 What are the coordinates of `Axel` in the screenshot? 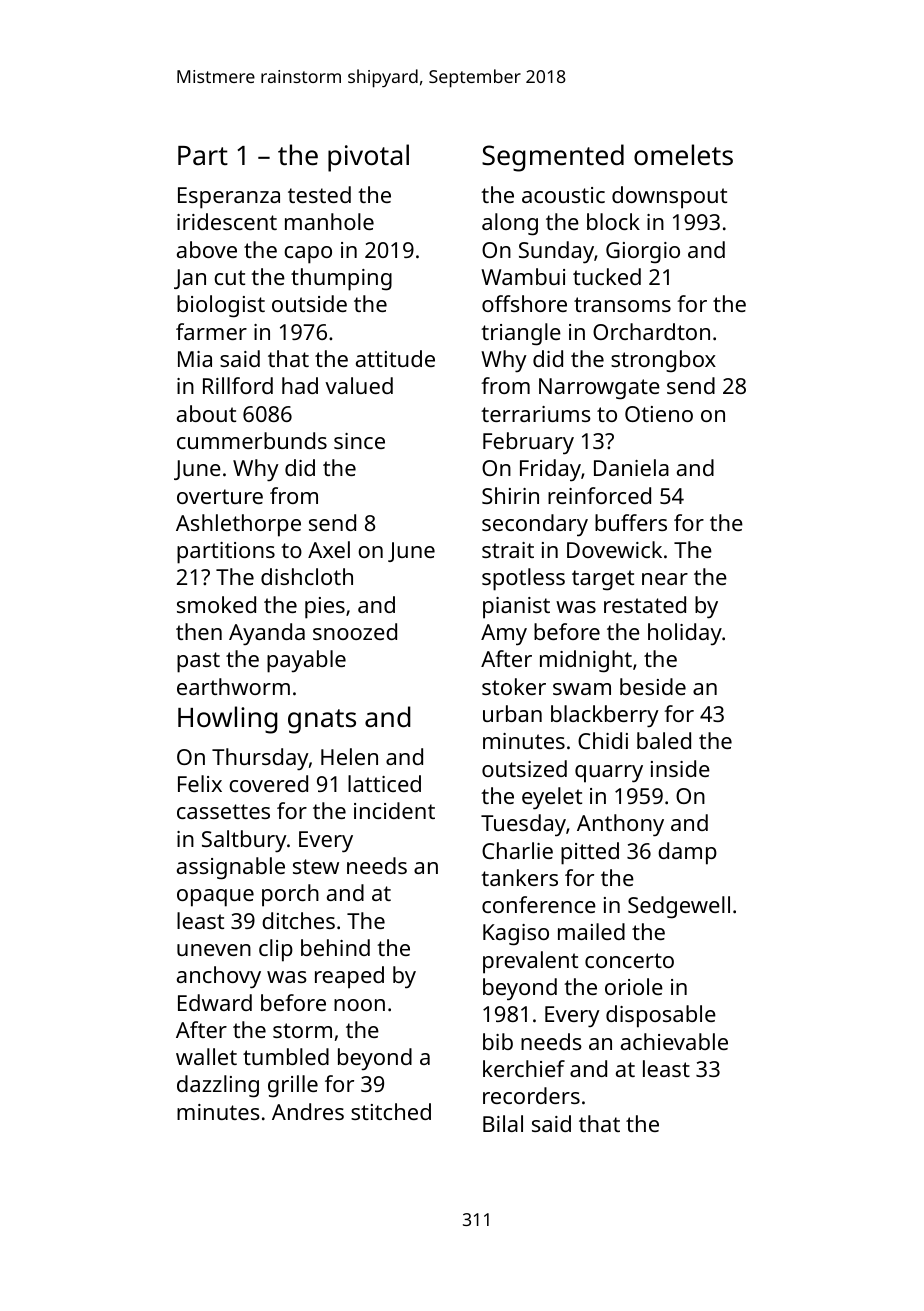 It's located at (329, 549).
